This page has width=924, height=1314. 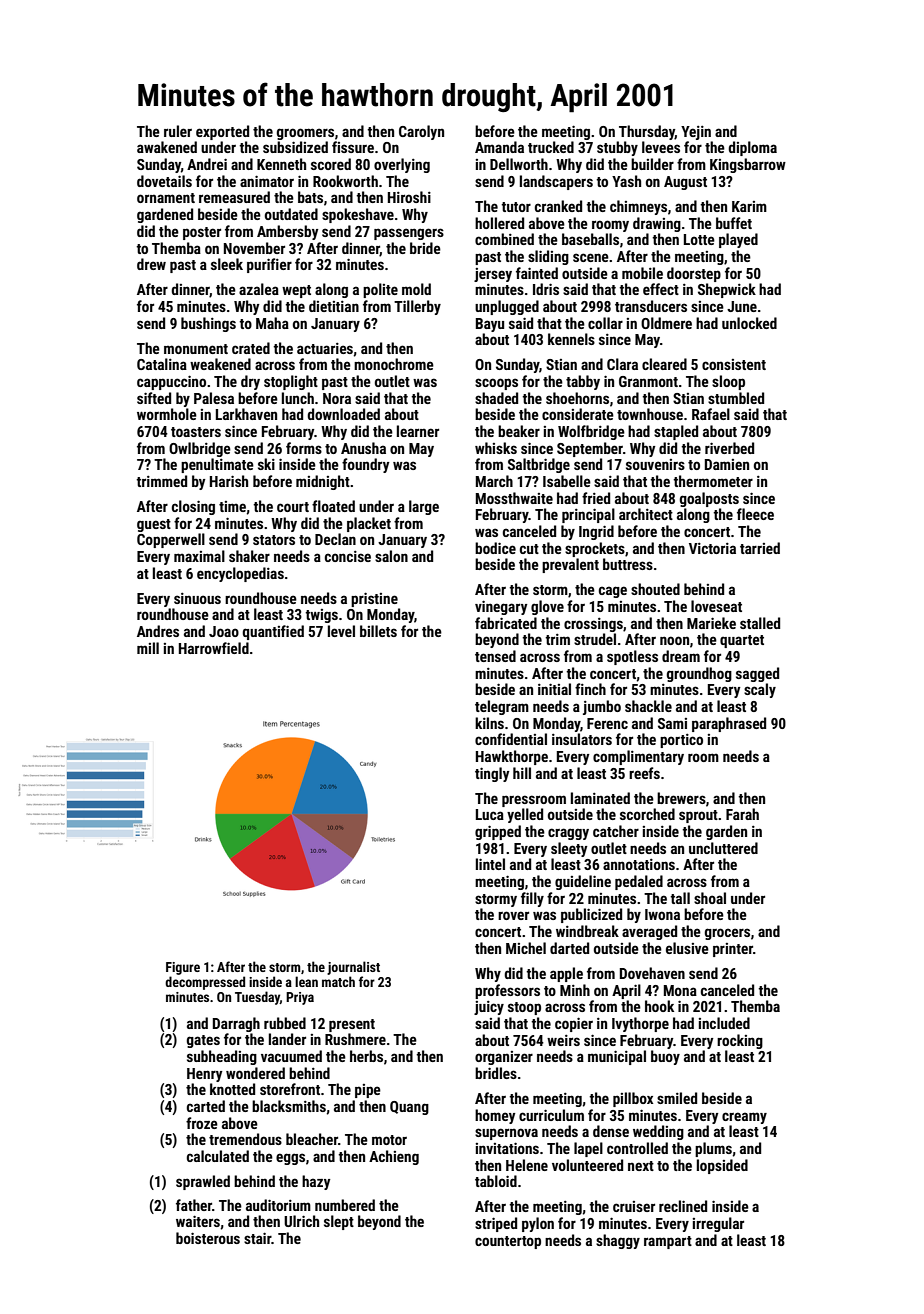 What do you see at coordinates (501, 607) in the page?
I see `vinegary` at bounding box center [501, 607].
